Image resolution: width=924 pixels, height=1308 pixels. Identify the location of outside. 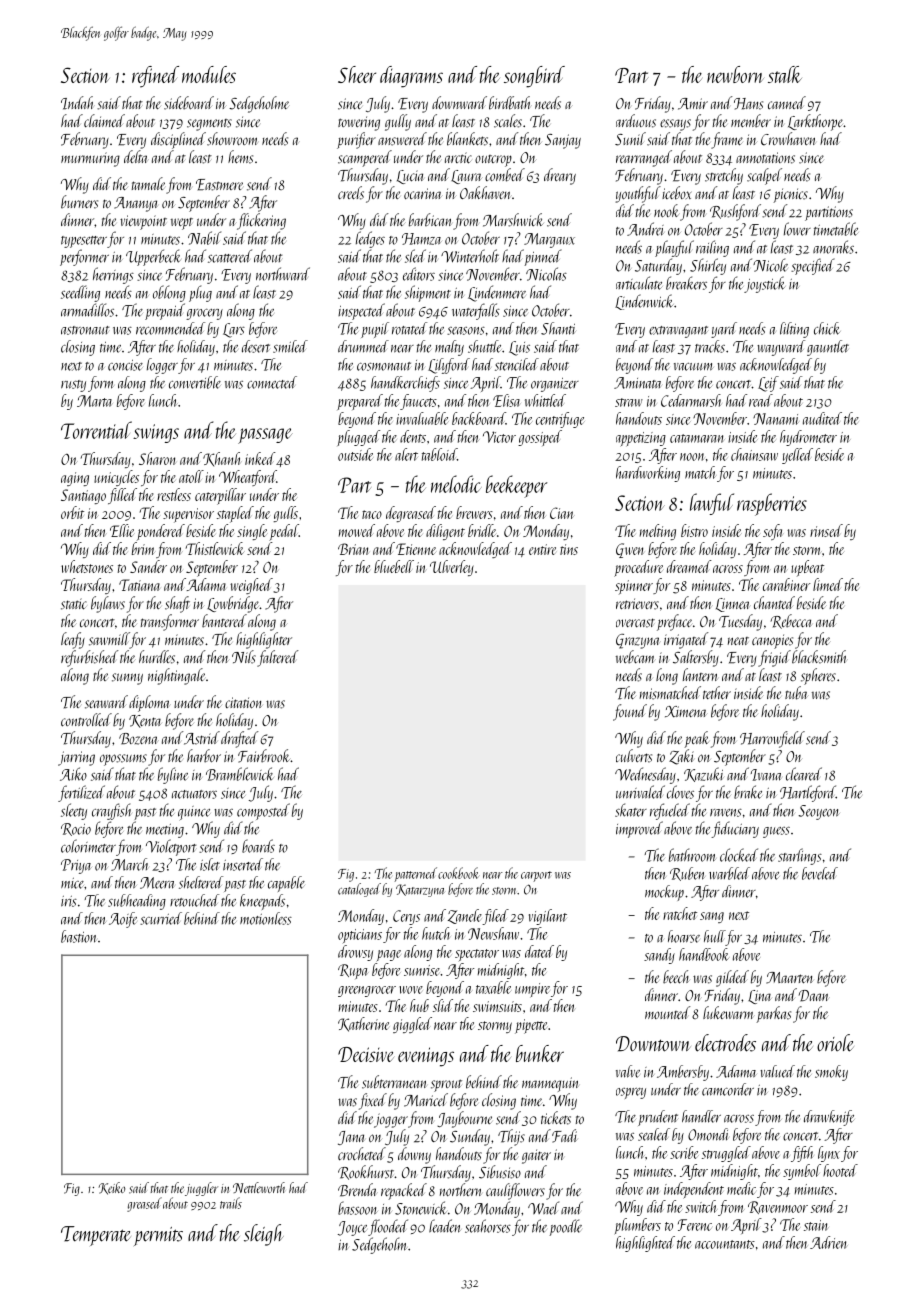
(355, 454).
